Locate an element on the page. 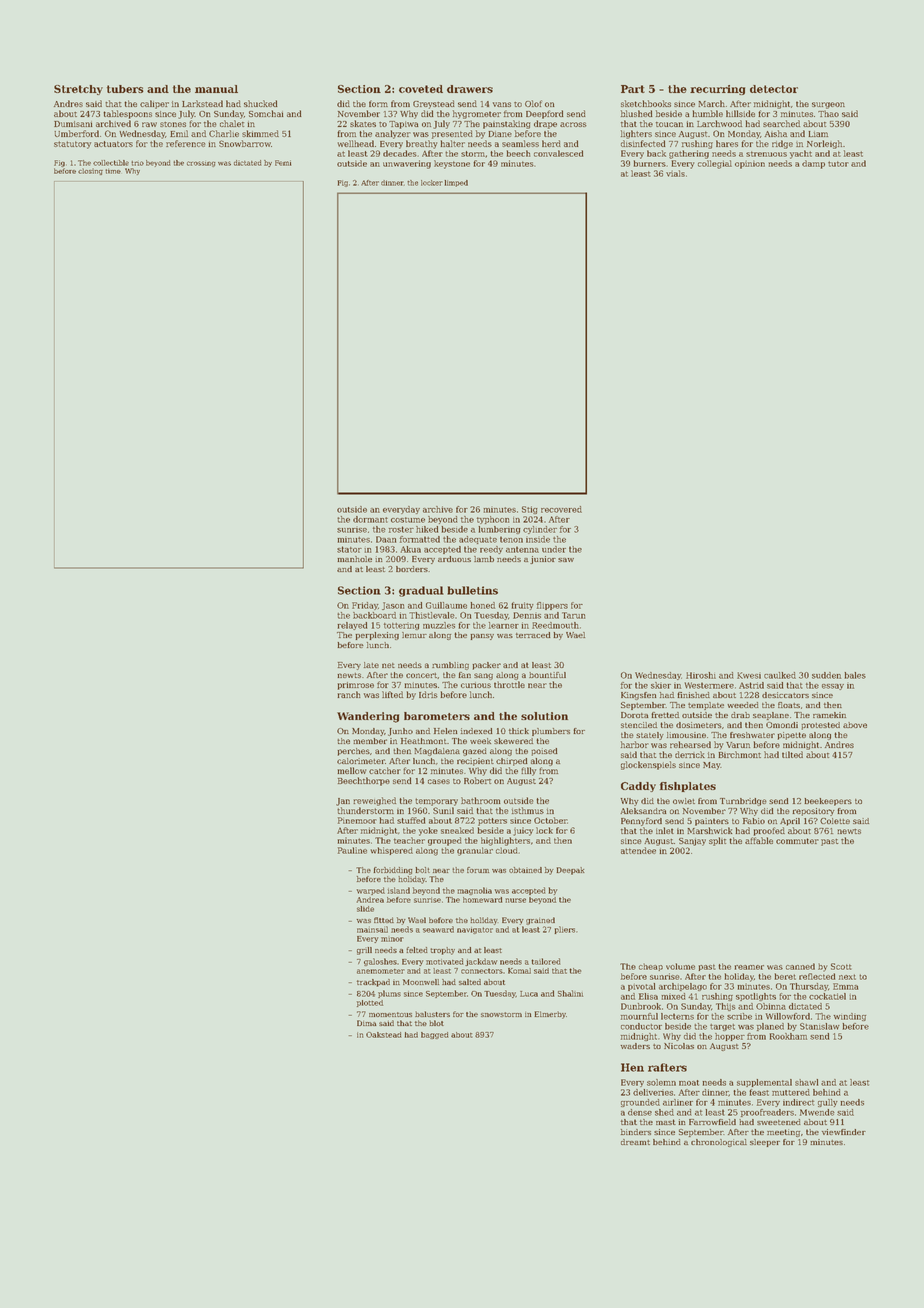 This document has width=924, height=1308. vials is located at coordinates (675, 173).
